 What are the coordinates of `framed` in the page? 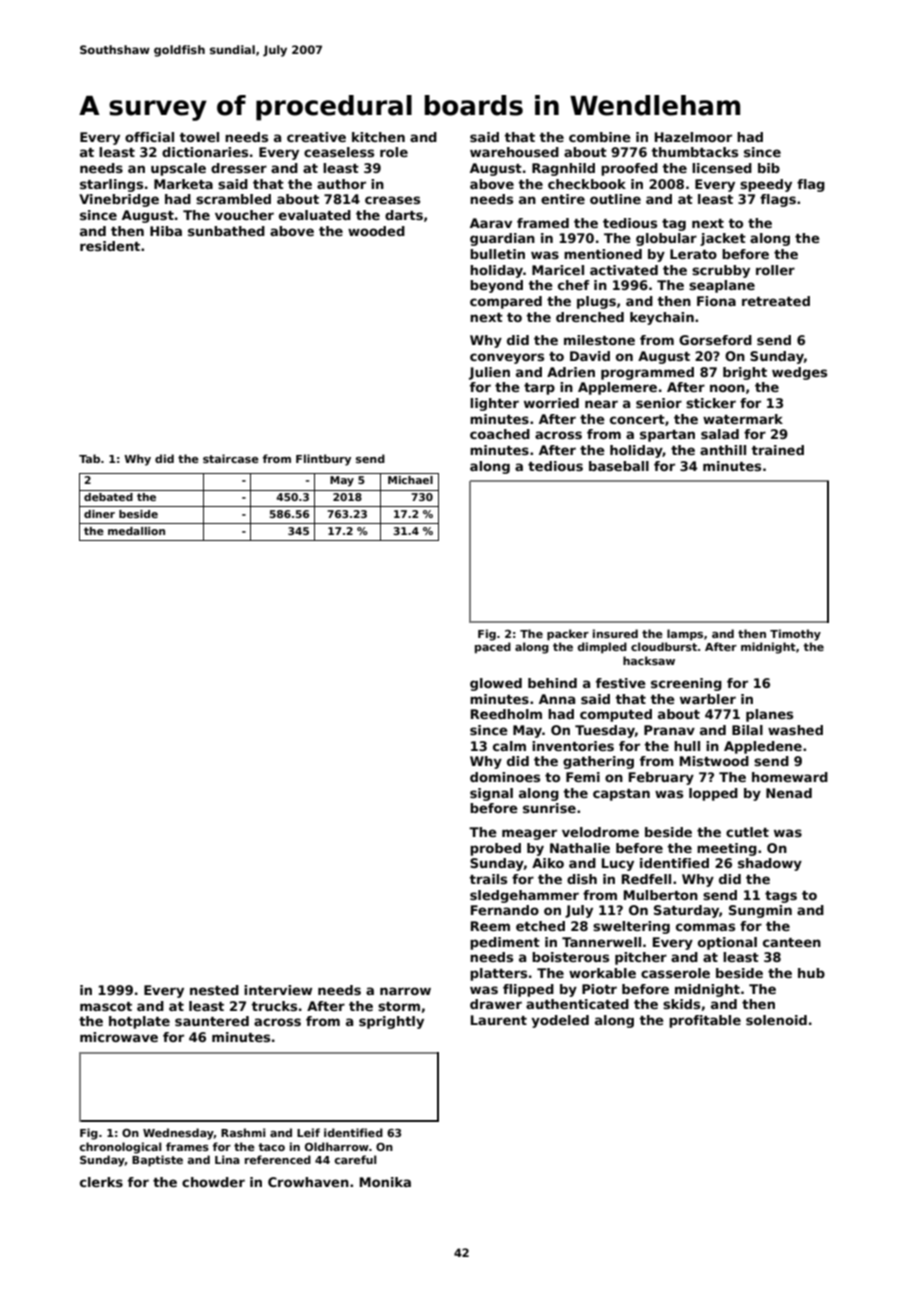 It's located at (543, 223).
